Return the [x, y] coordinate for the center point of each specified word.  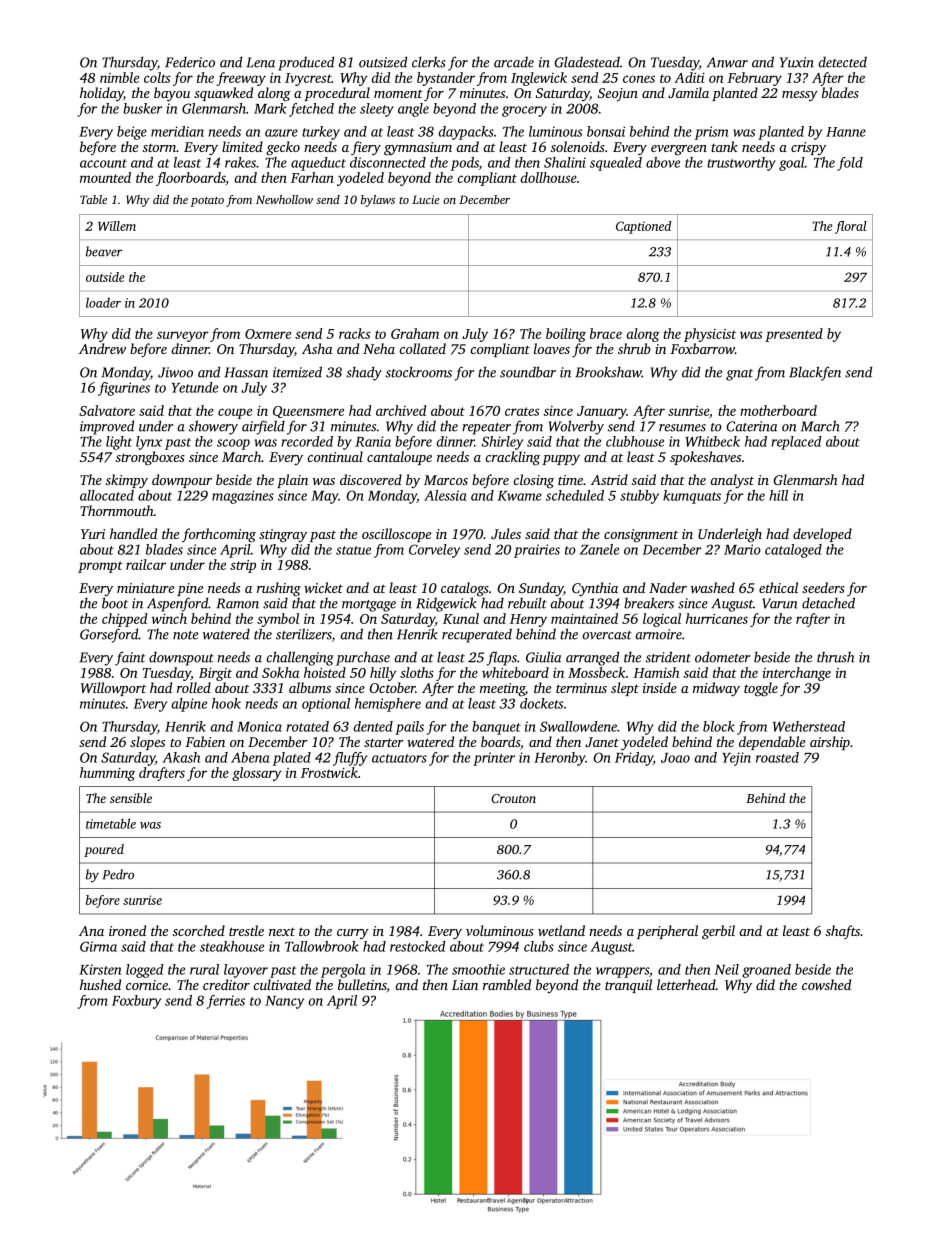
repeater [486, 429]
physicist [710, 335]
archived [401, 410]
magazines [243, 497]
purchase [363, 658]
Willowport [113, 689]
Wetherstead [809, 726]
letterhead [686, 984]
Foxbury [136, 1002]
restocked [418, 946]
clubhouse [635, 441]
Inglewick [539, 79]
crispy [808, 148]
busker [143, 108]
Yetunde [194, 387]
